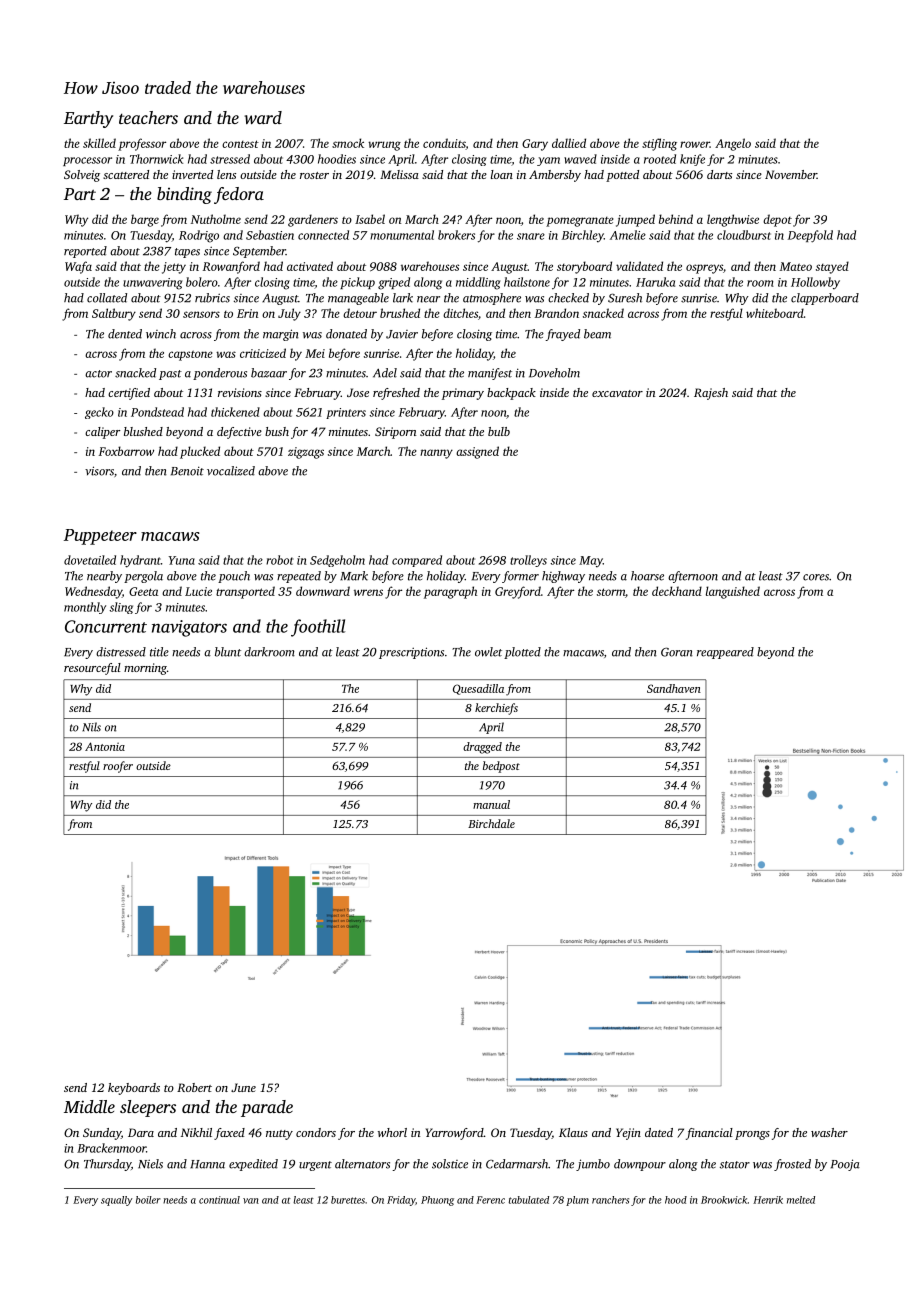 This screenshot has width=924, height=1308. Describe the element at coordinates (719, 174) in the screenshot. I see `darts` at that location.
